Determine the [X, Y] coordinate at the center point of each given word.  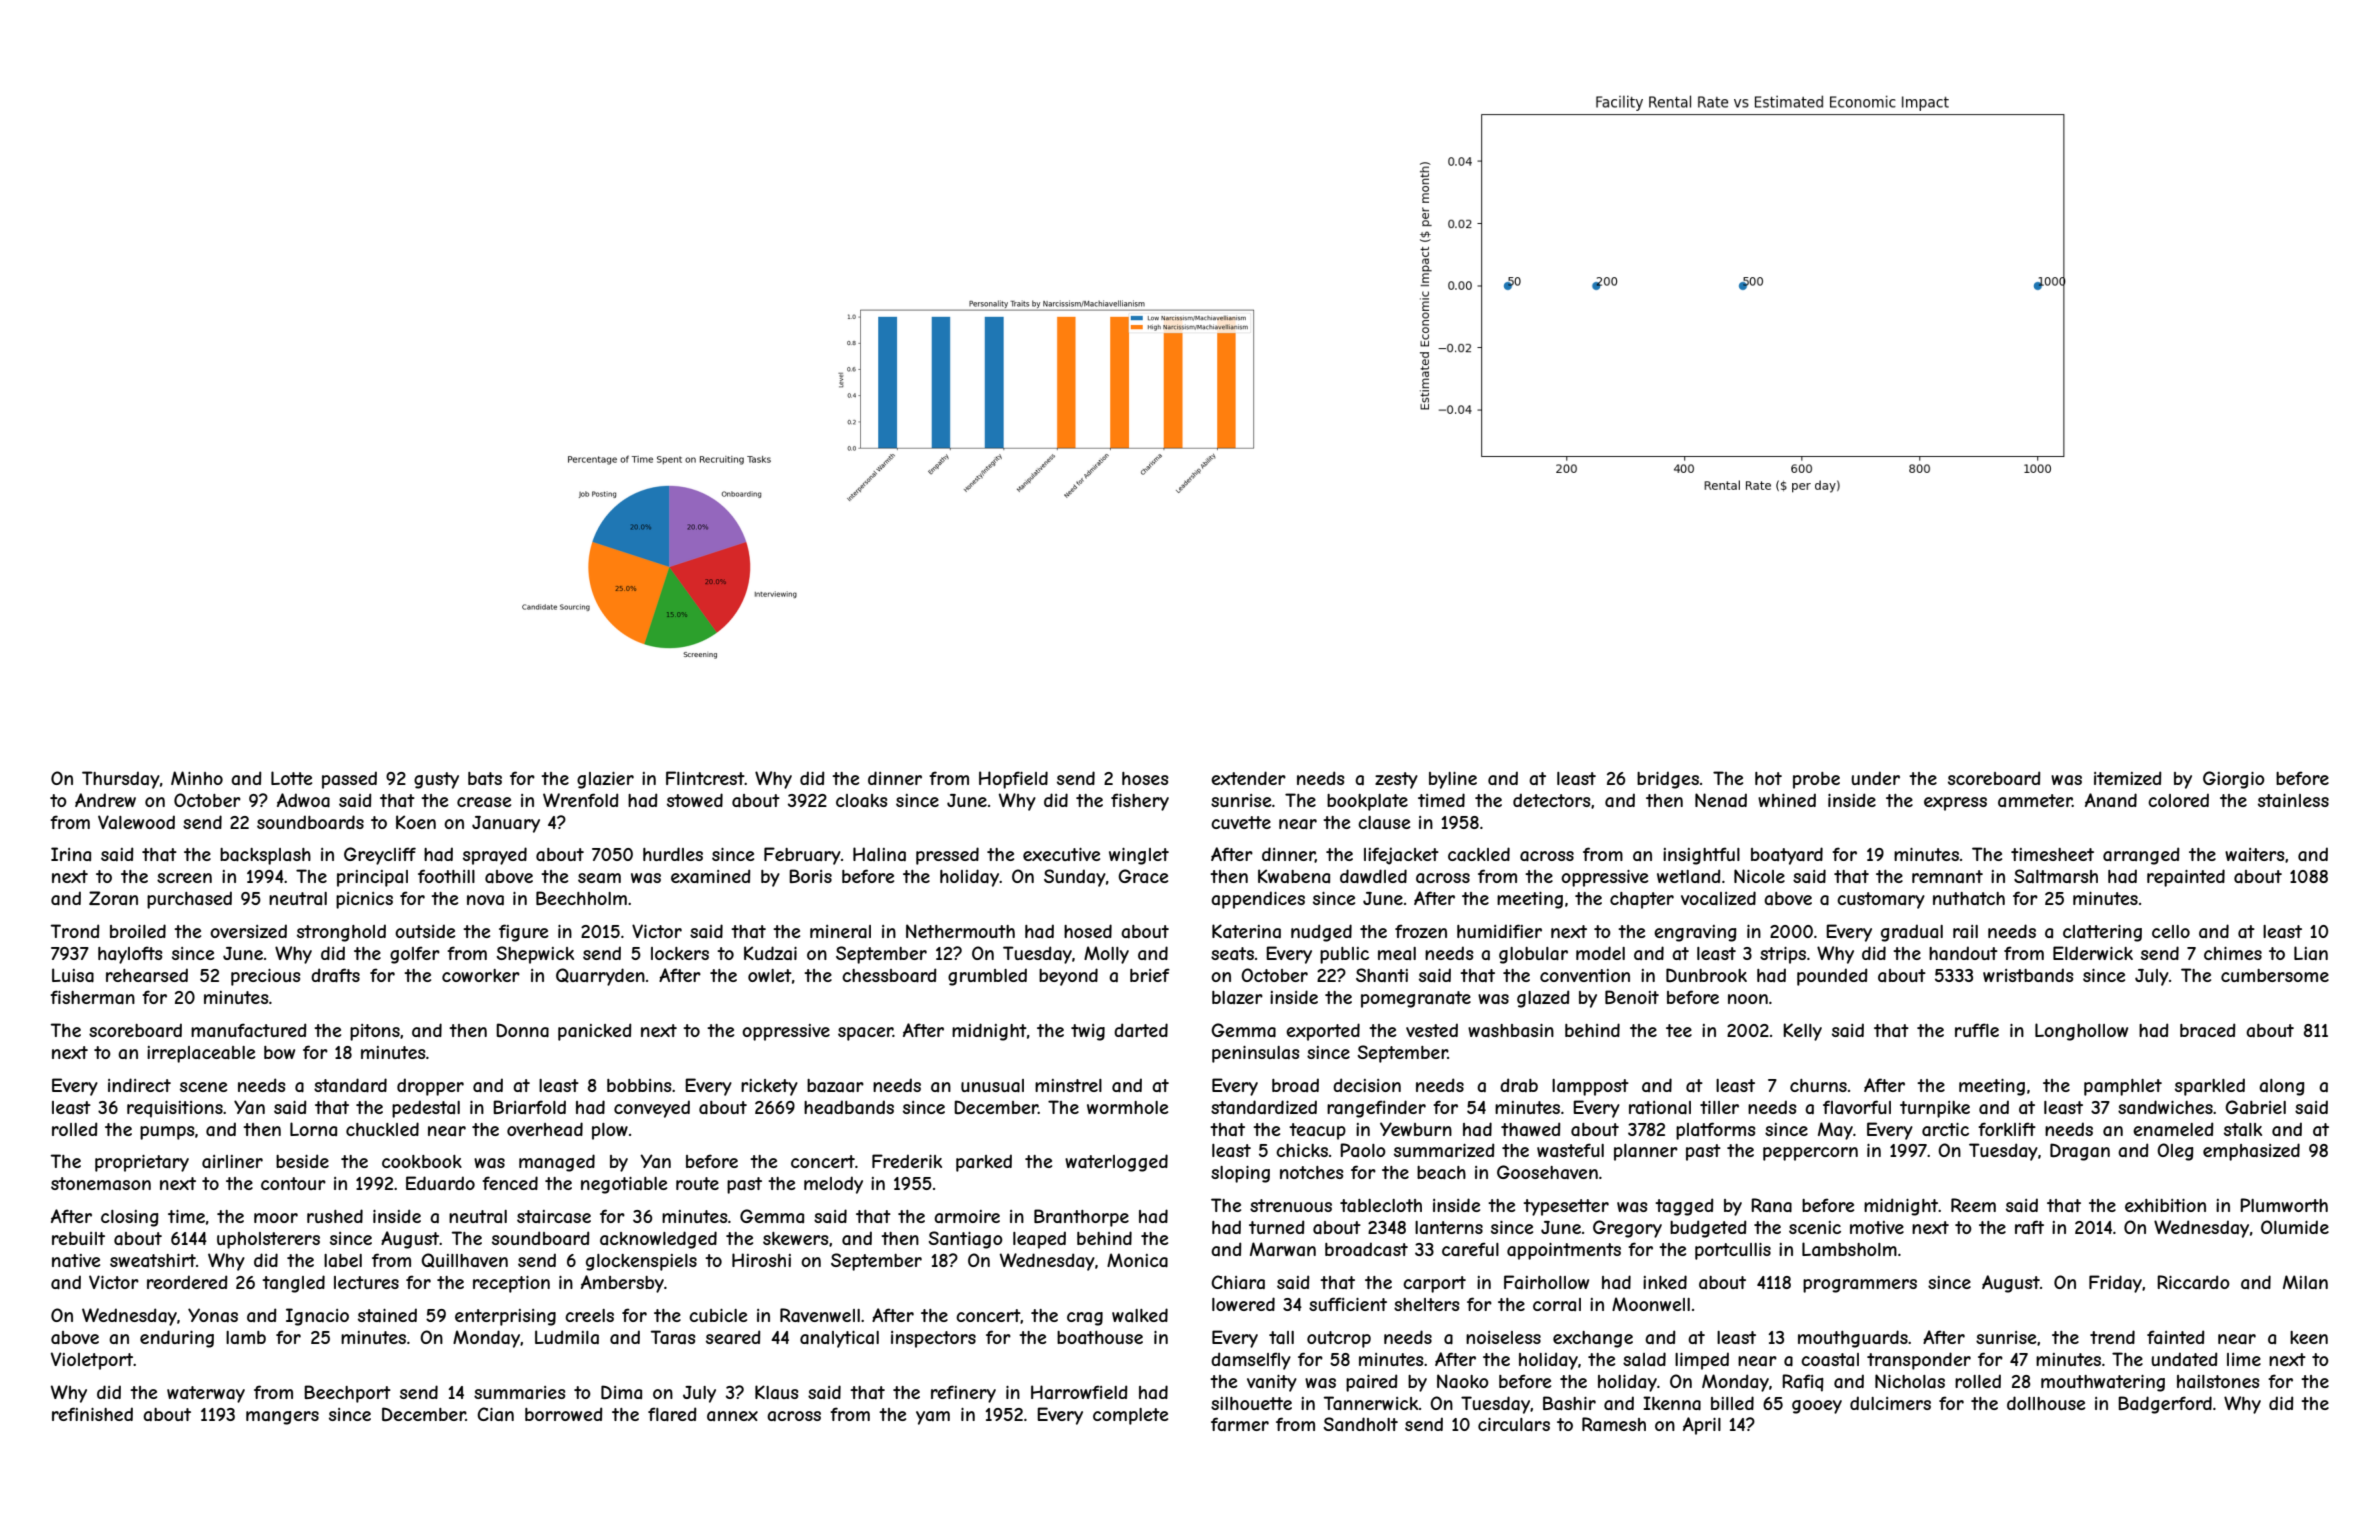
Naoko [1463, 1381]
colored [2178, 800]
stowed [695, 800]
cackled [1479, 854]
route [697, 1183]
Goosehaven [1547, 1172]
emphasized [2251, 1152]
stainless [2293, 801]
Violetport [92, 1361]
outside [425, 931]
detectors [1552, 800]
